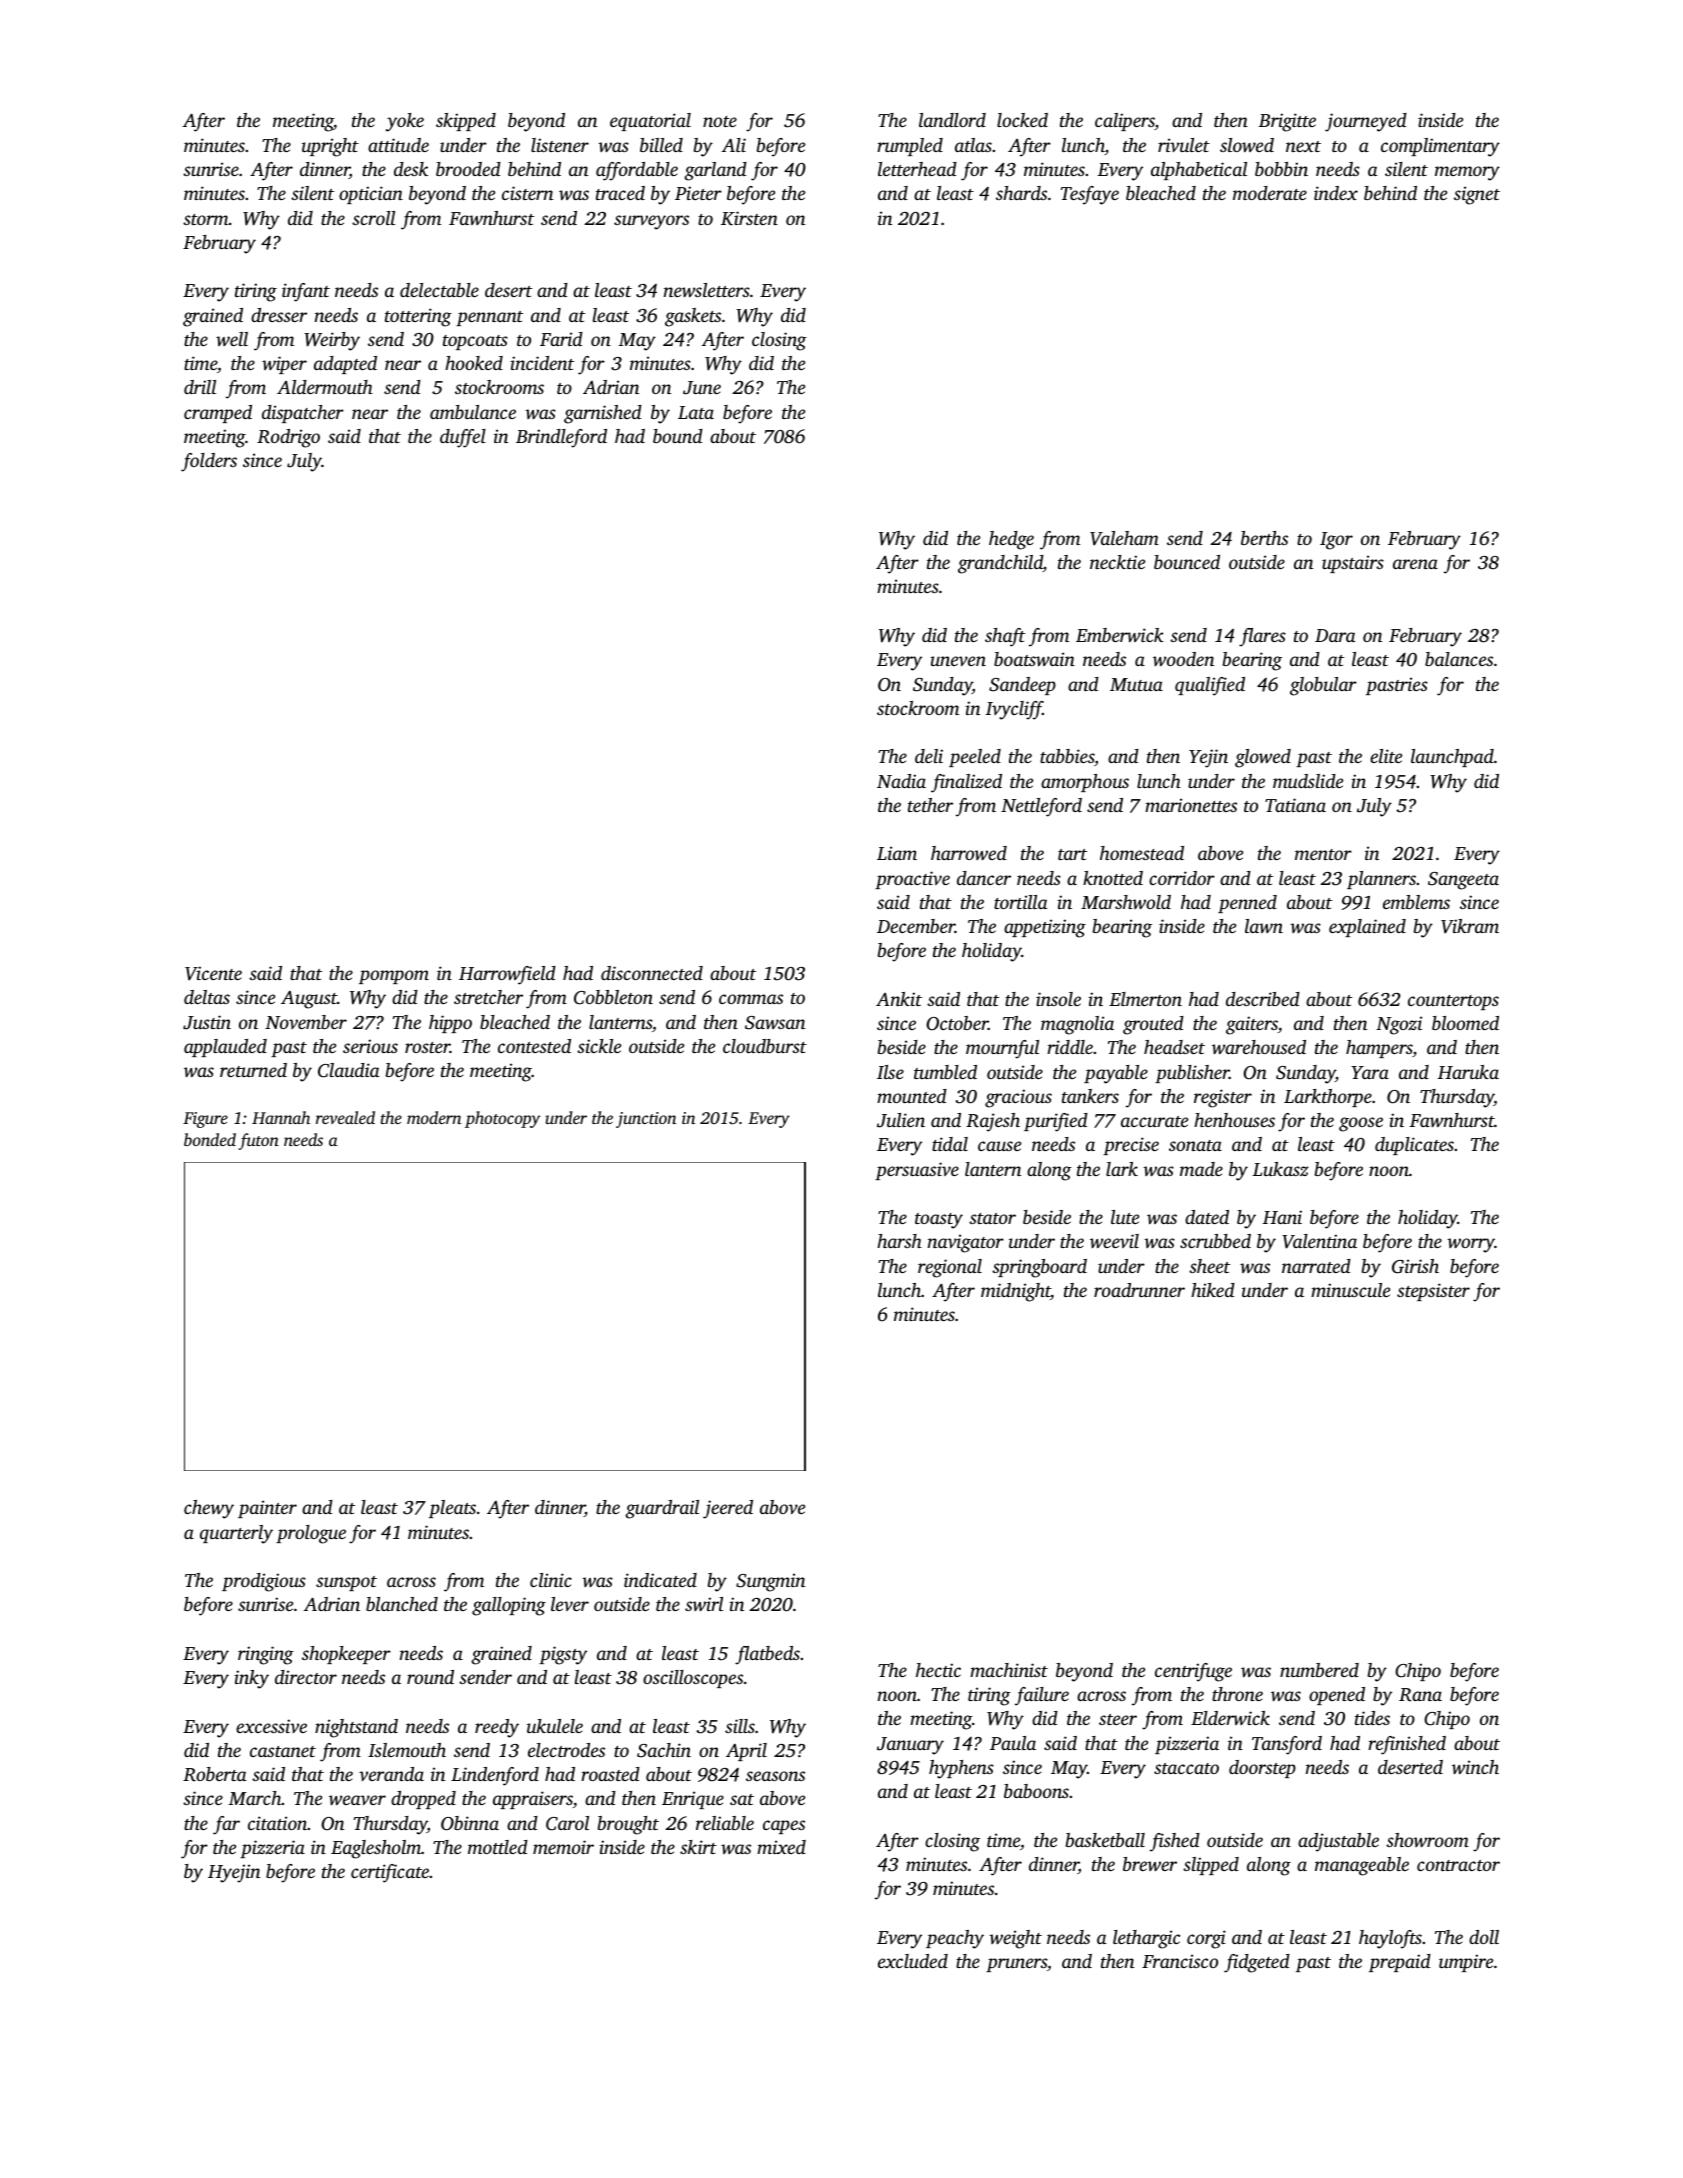  Describe the element at coordinates (1415, 1266) in the page. I see `Girish` at that location.
